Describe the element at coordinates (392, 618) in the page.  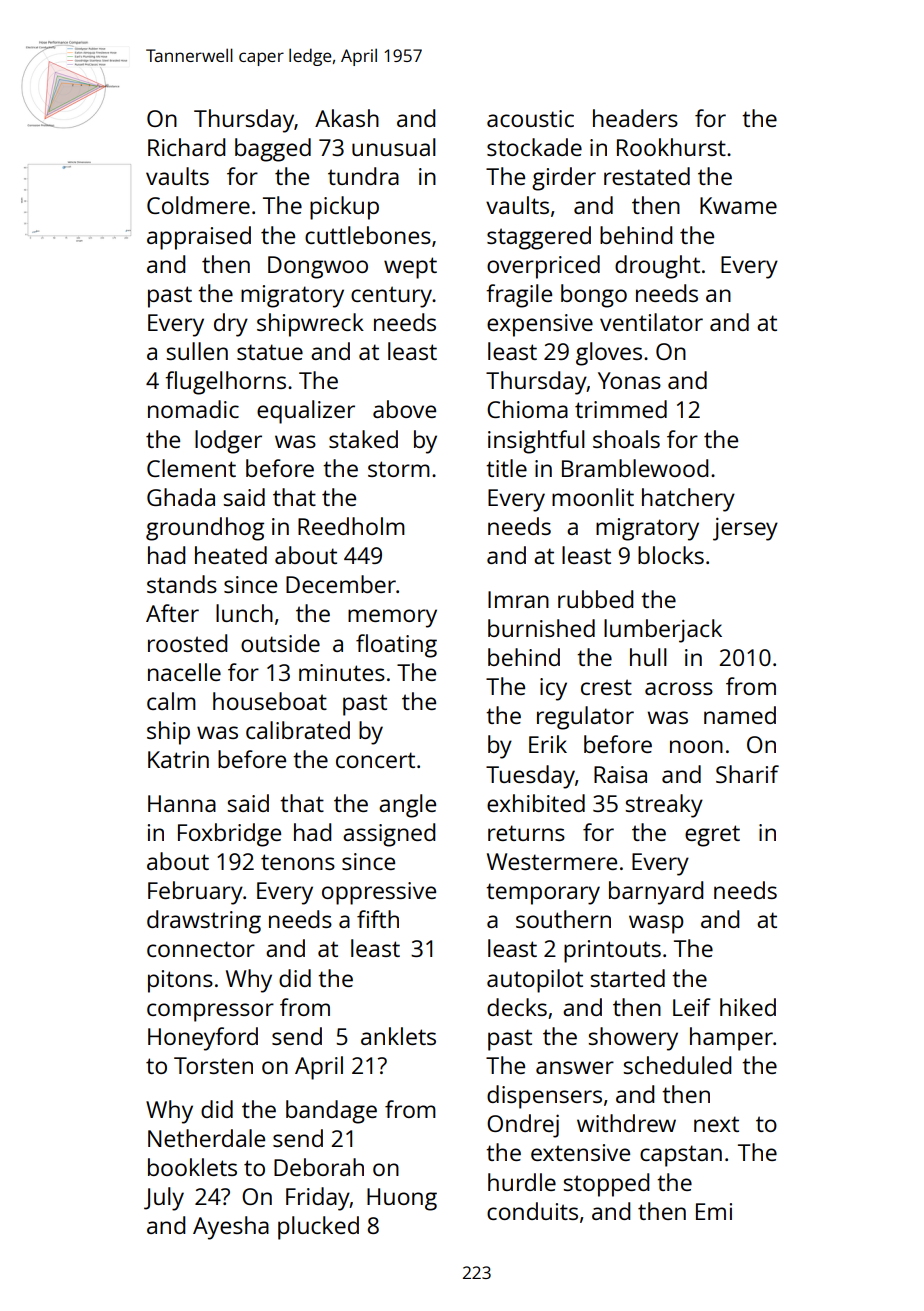
I see `memory` at that location.
